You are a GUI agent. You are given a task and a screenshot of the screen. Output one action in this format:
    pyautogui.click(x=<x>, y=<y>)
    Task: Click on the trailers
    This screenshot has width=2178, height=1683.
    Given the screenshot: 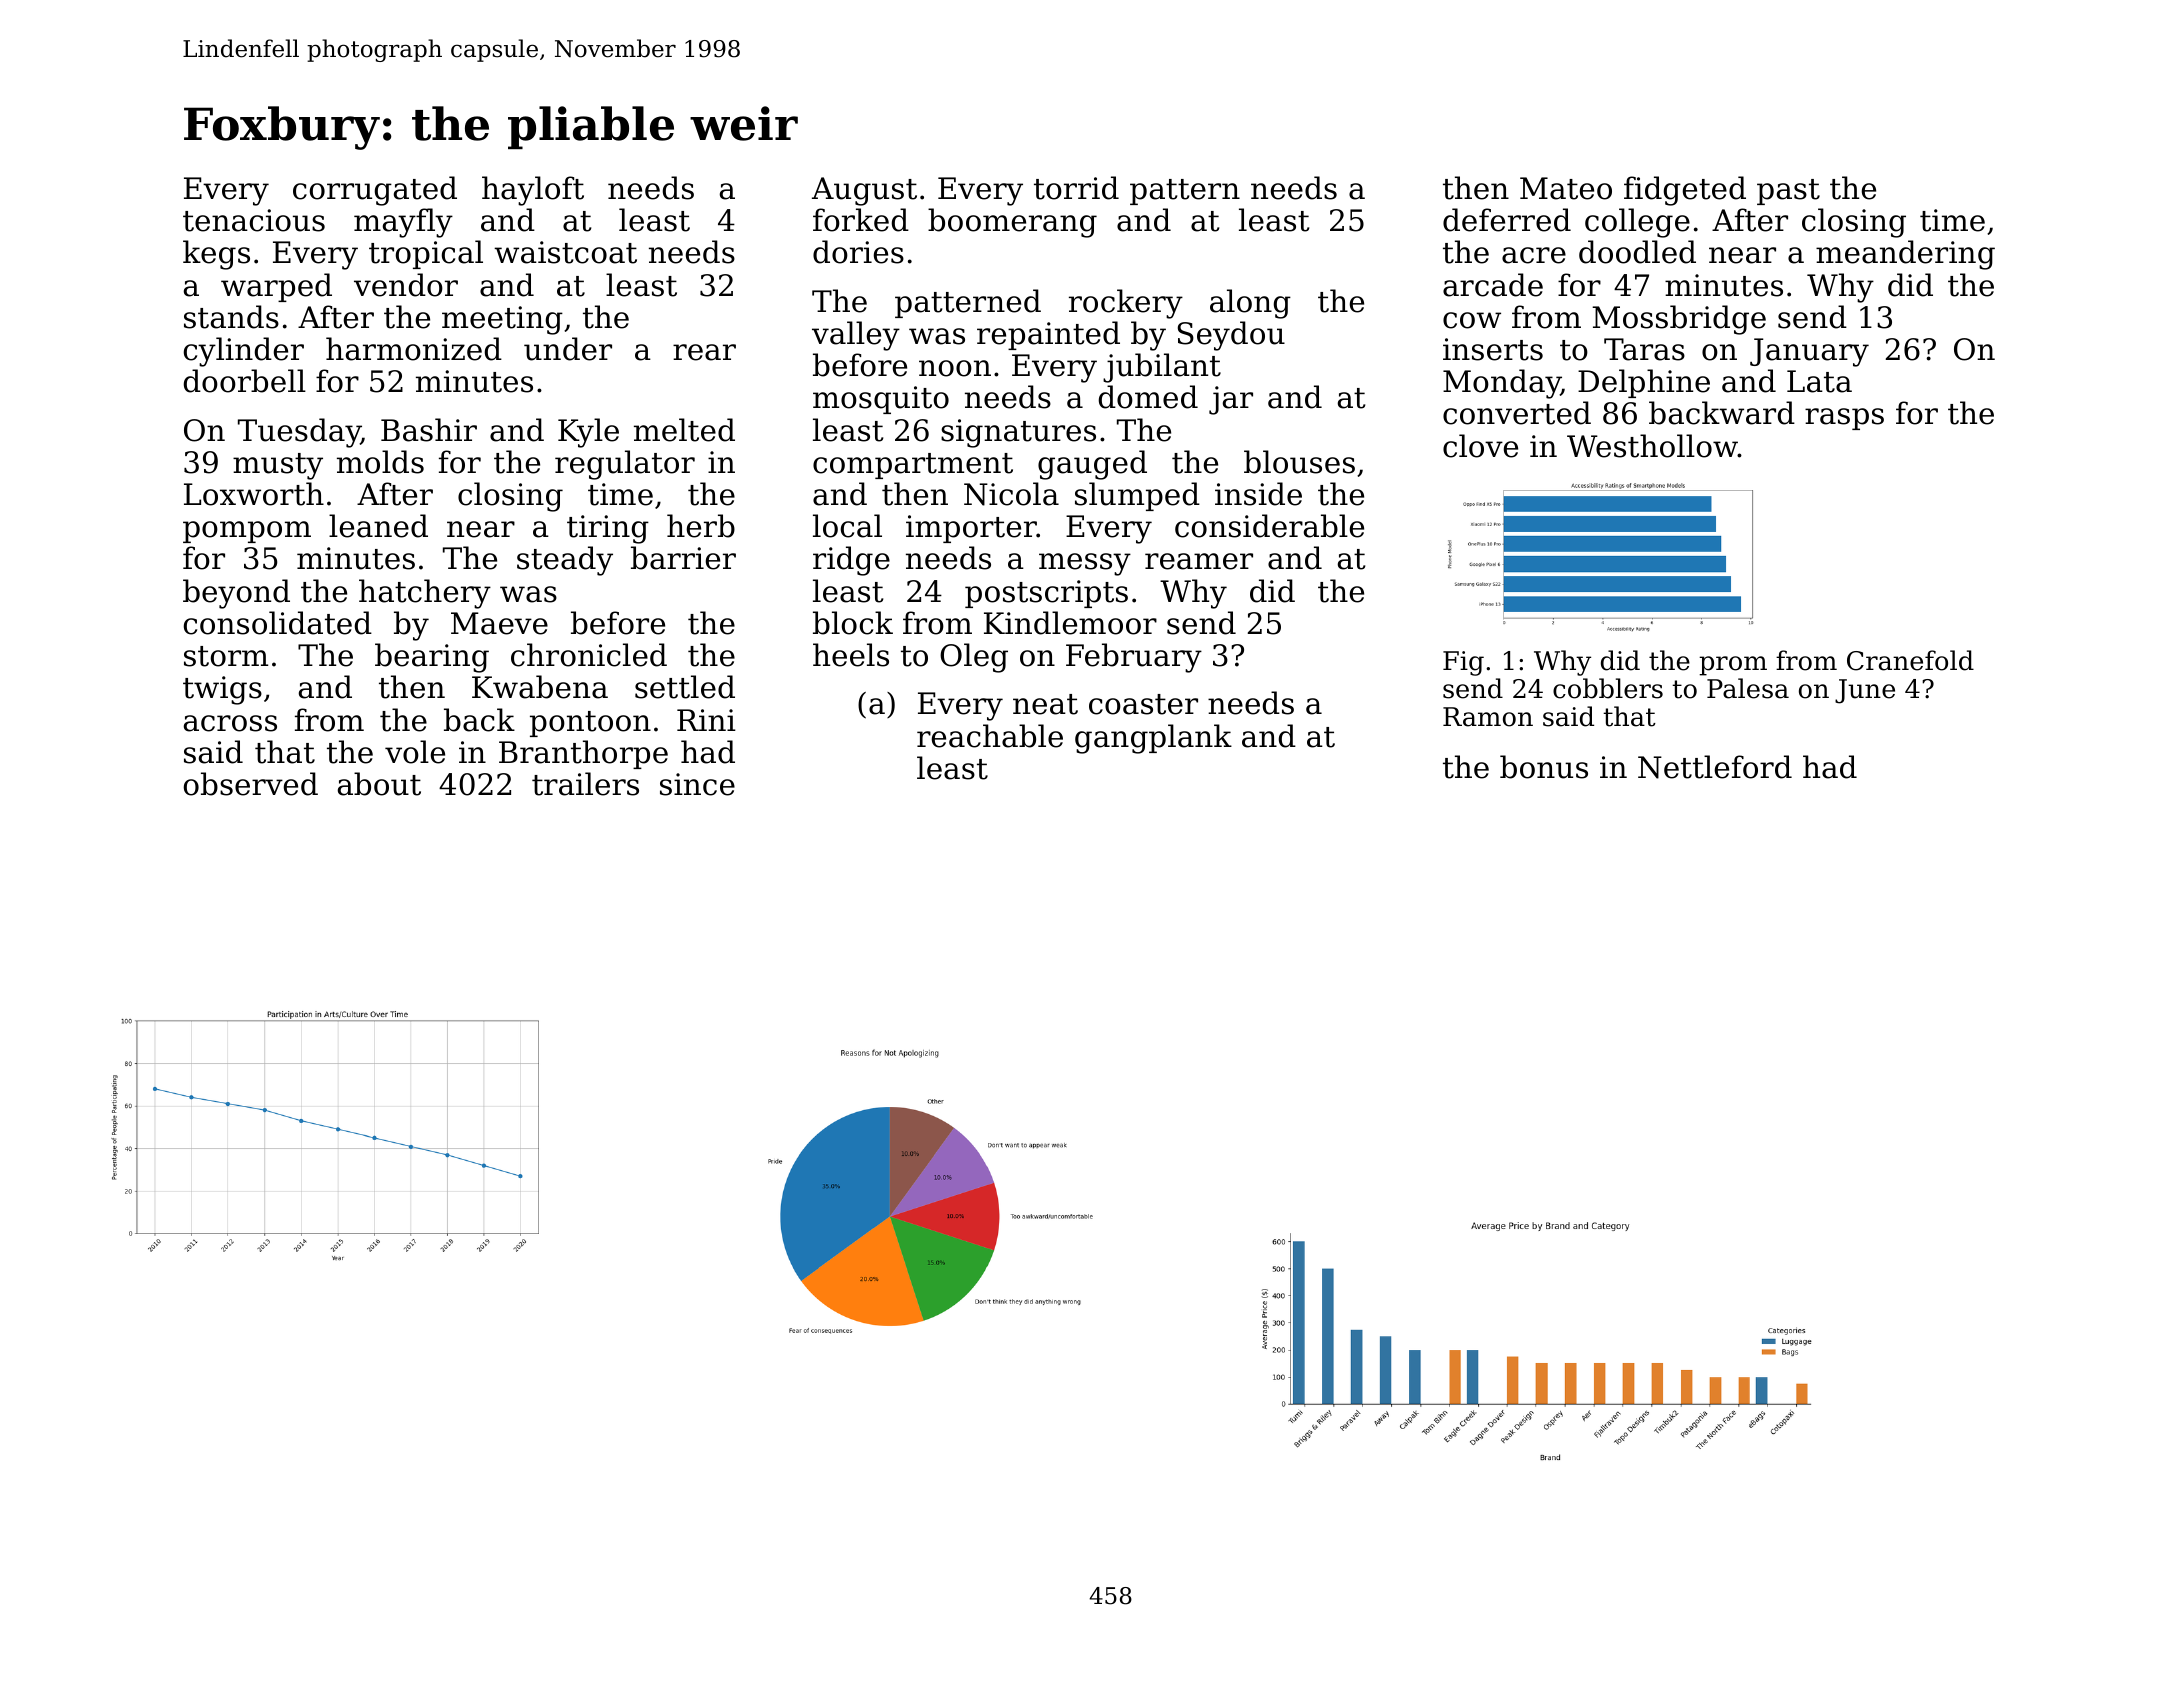 What is the action you would take?
    pyautogui.click(x=585, y=784)
